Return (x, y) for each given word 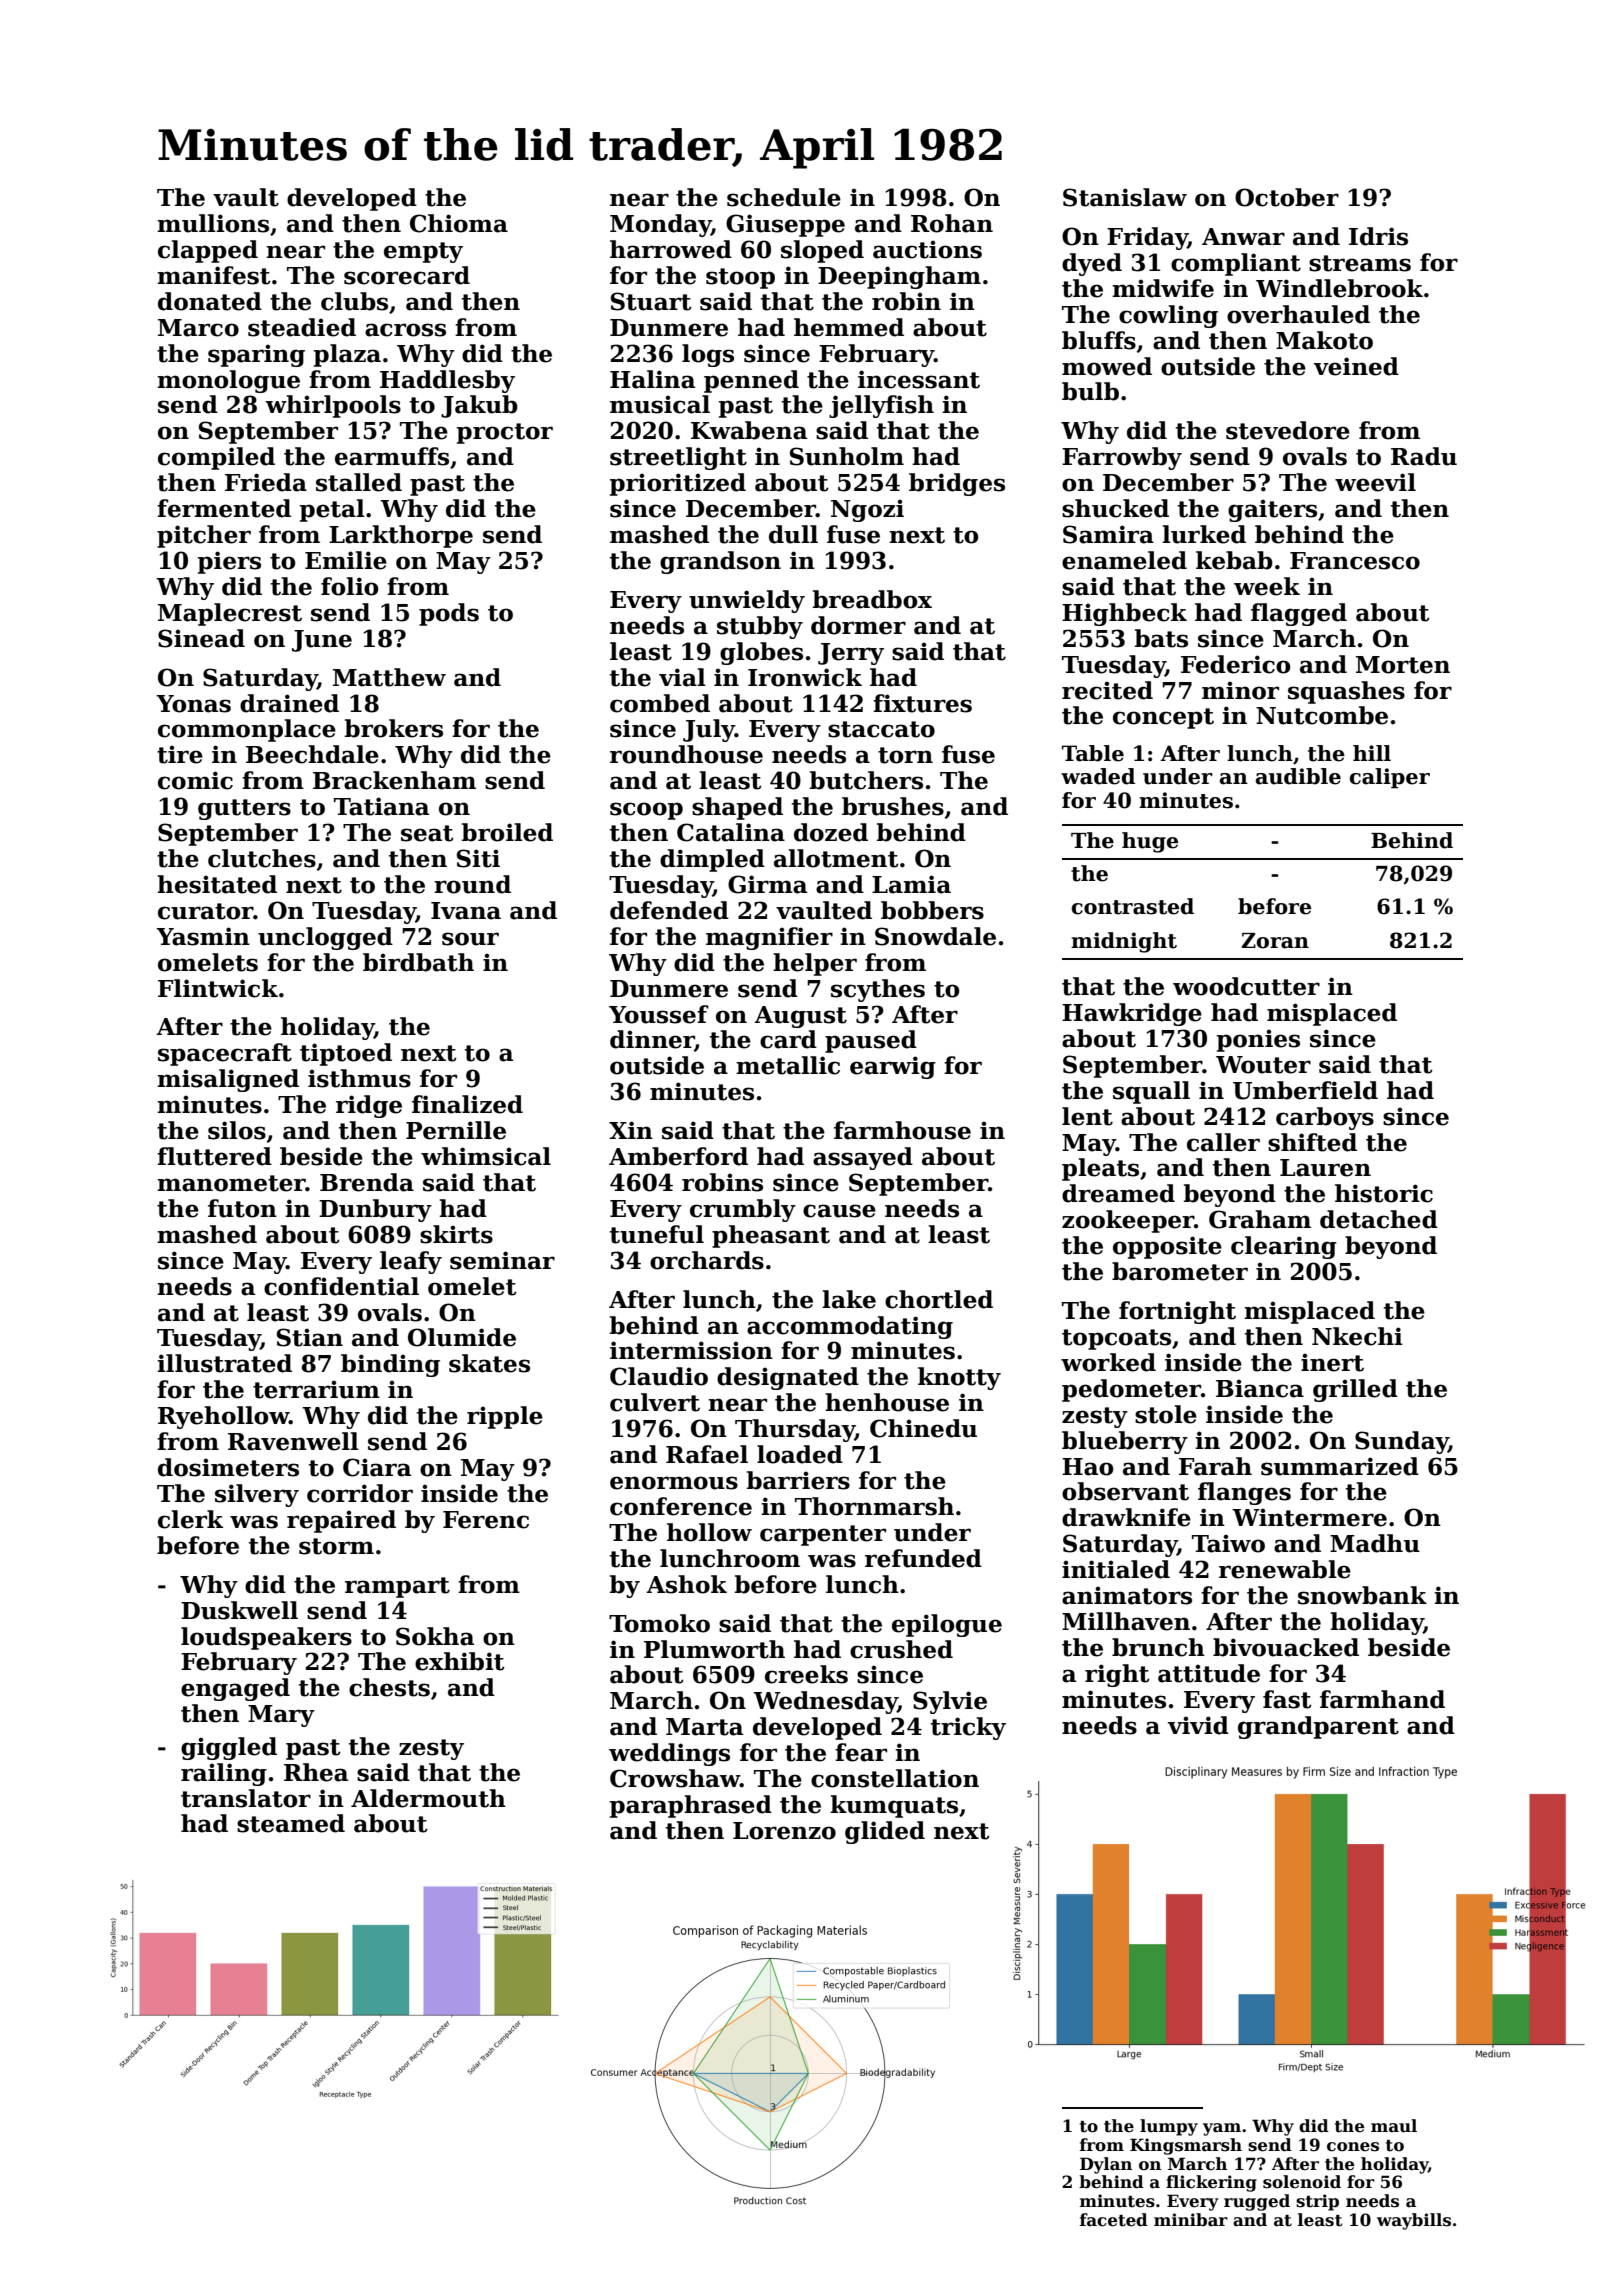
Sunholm (847, 456)
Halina (652, 379)
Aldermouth (428, 1798)
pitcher (204, 536)
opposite (1167, 1247)
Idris (1378, 236)
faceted (1114, 2220)
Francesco (1355, 561)
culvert (655, 1402)
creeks (806, 1674)
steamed (291, 1823)
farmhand (1382, 1699)
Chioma (459, 223)
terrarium (316, 1389)
